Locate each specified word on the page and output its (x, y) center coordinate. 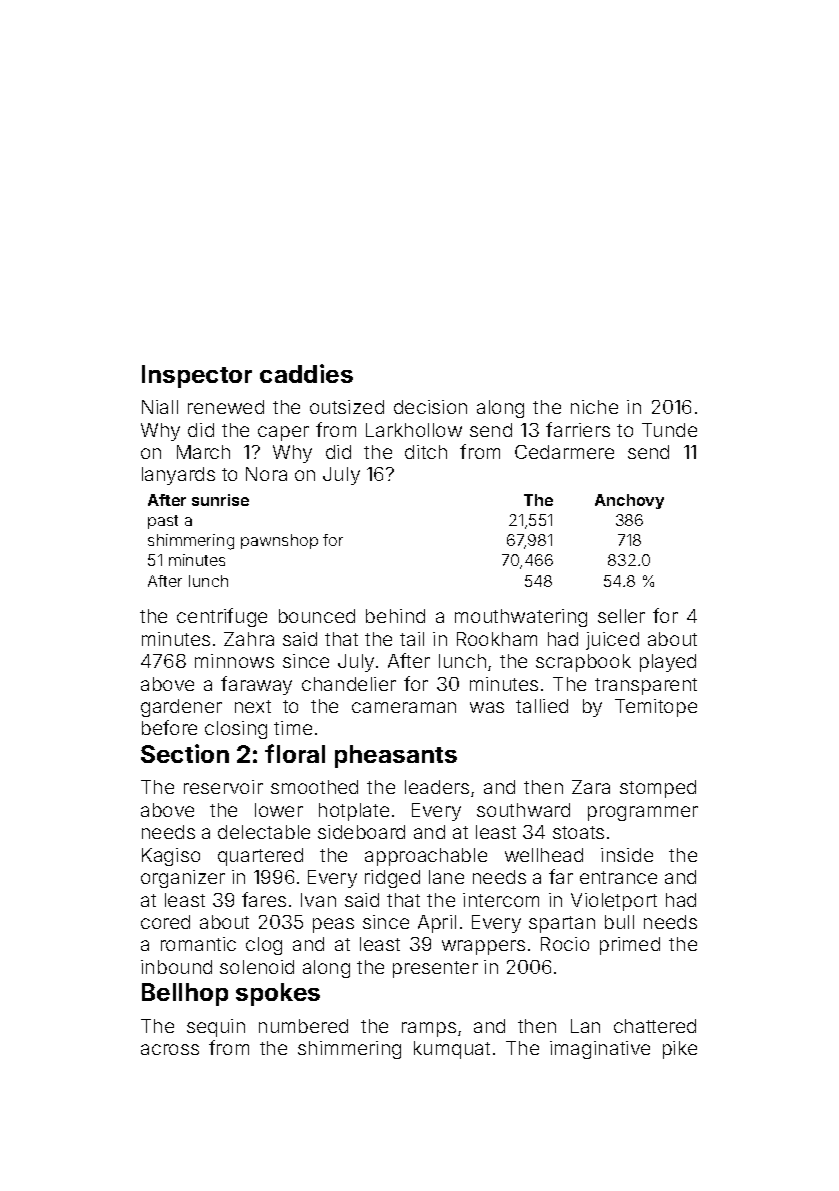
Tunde (669, 430)
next (253, 706)
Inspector (197, 376)
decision (430, 407)
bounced (317, 616)
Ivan (318, 900)
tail (412, 639)
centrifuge (222, 617)
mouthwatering (521, 618)
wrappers (483, 947)
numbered (303, 1026)
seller (621, 616)
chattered (655, 1026)
